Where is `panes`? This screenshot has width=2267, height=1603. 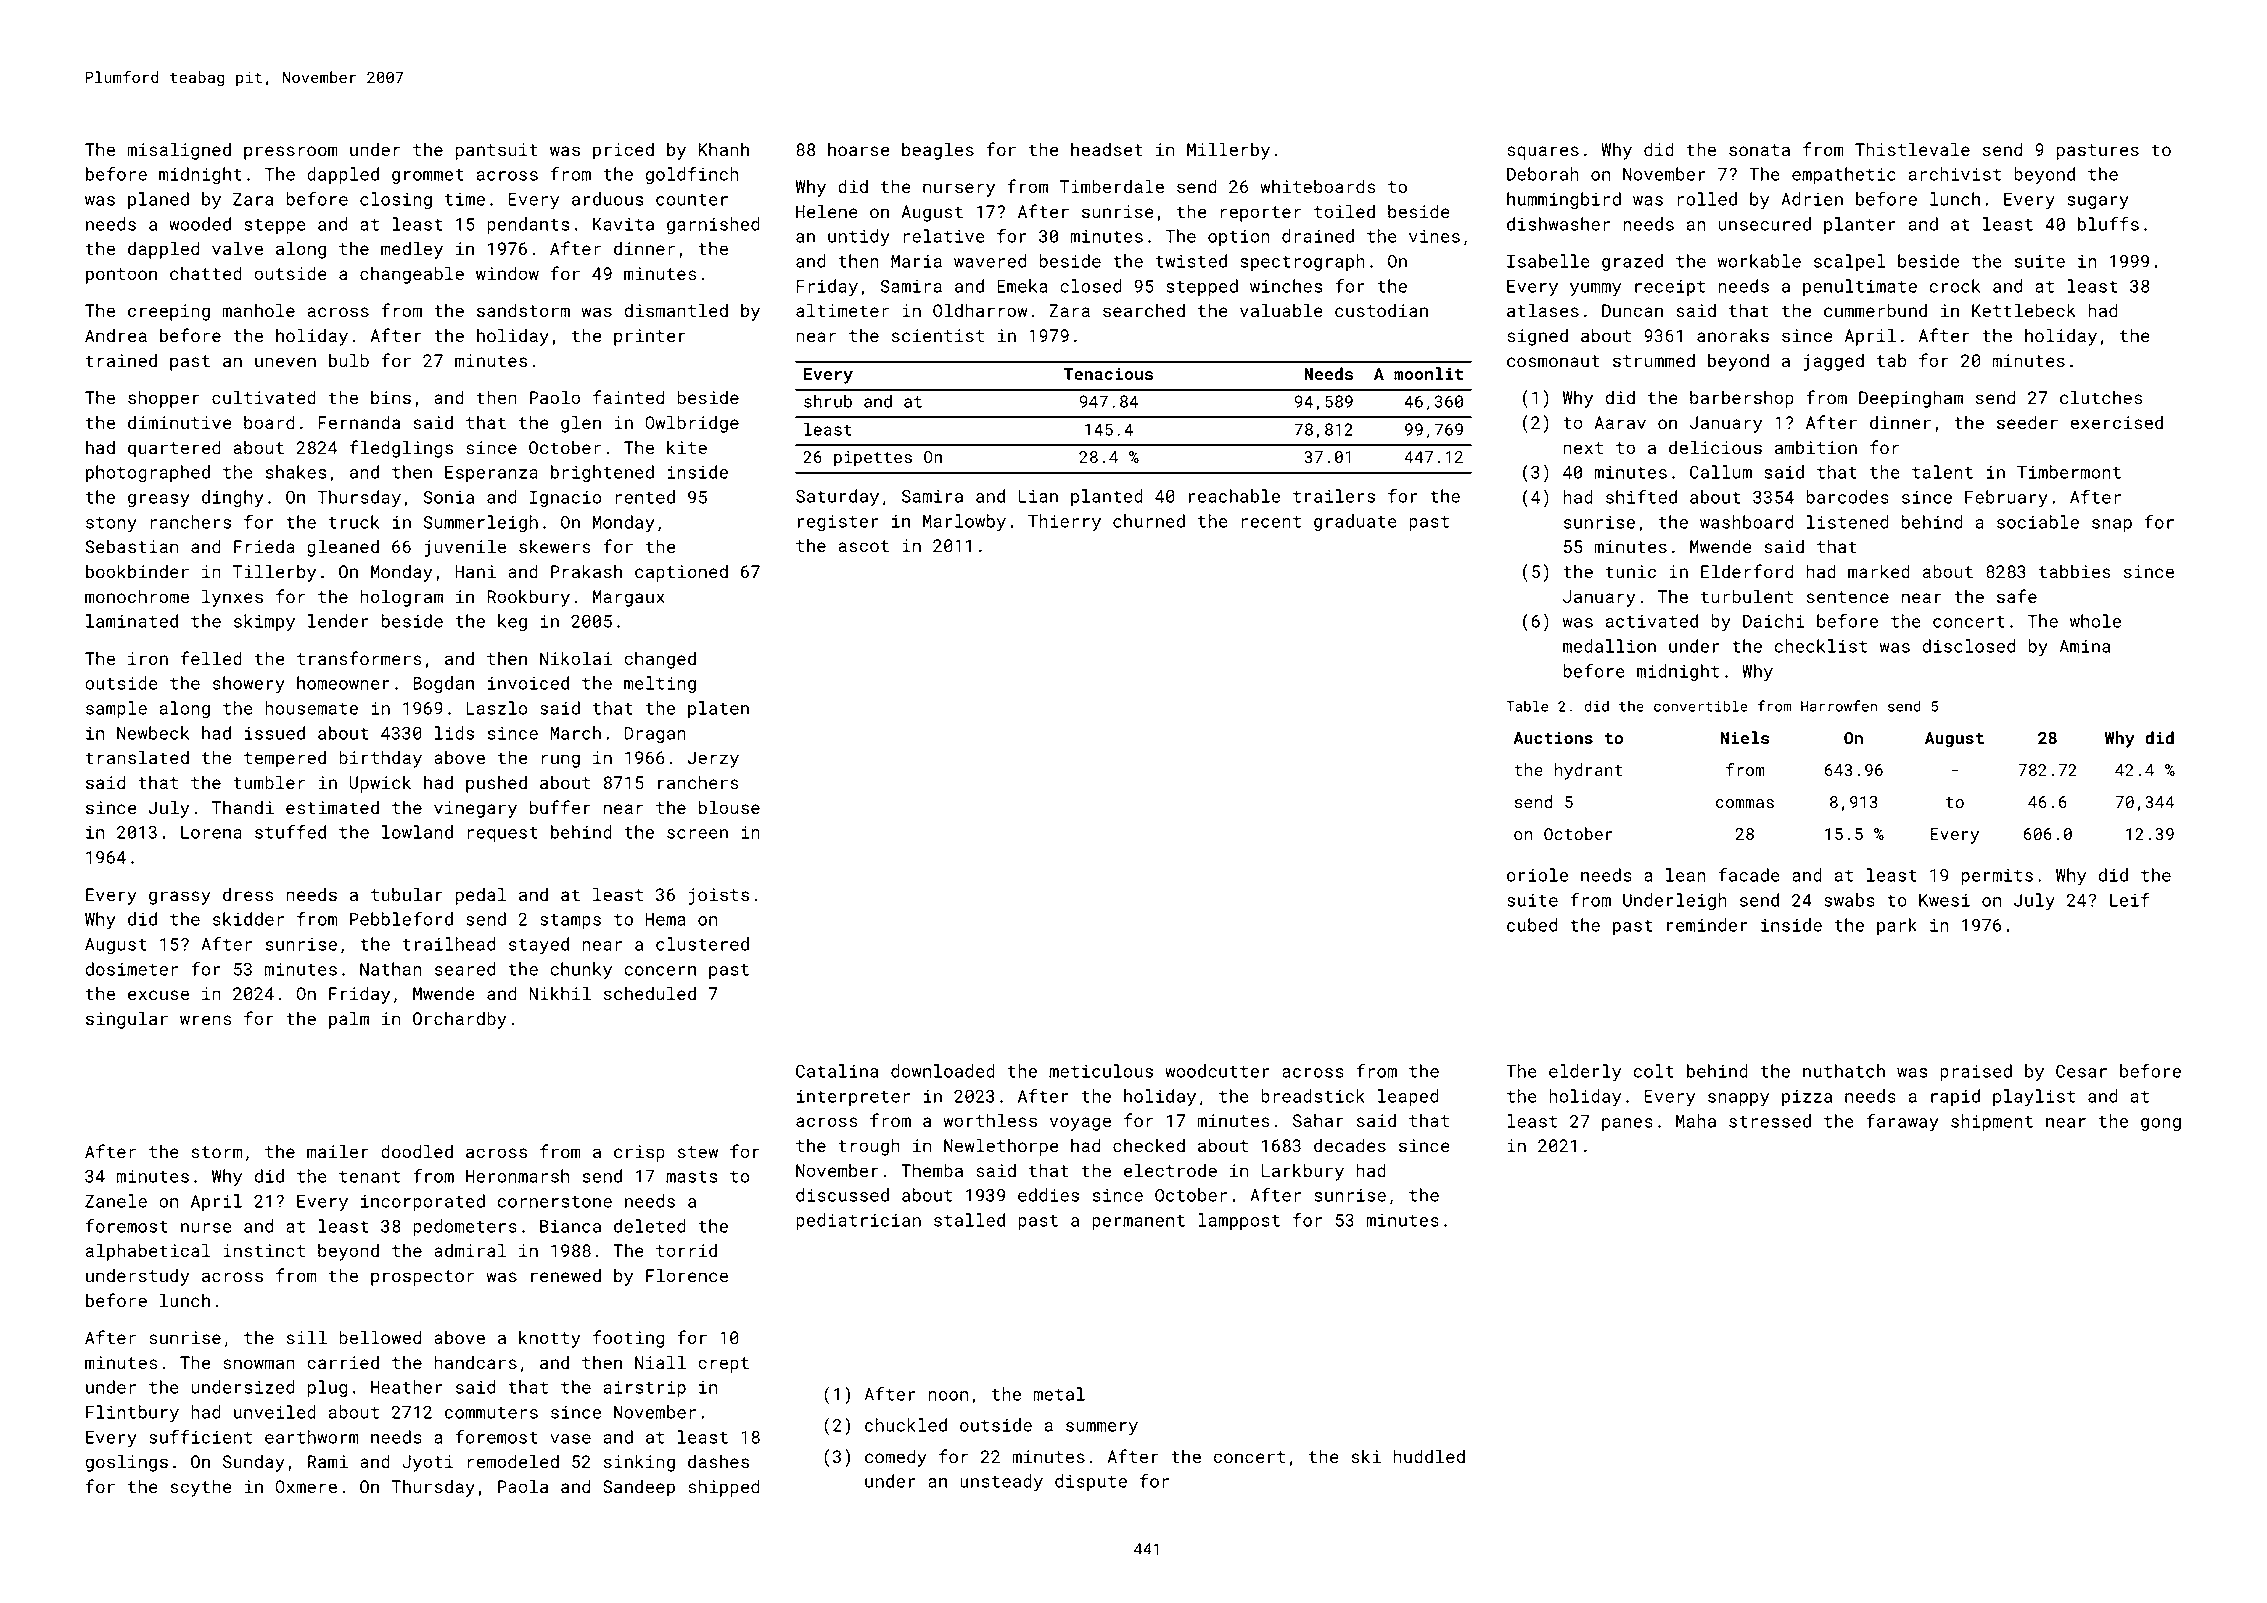
panes is located at coordinates (1627, 1124).
